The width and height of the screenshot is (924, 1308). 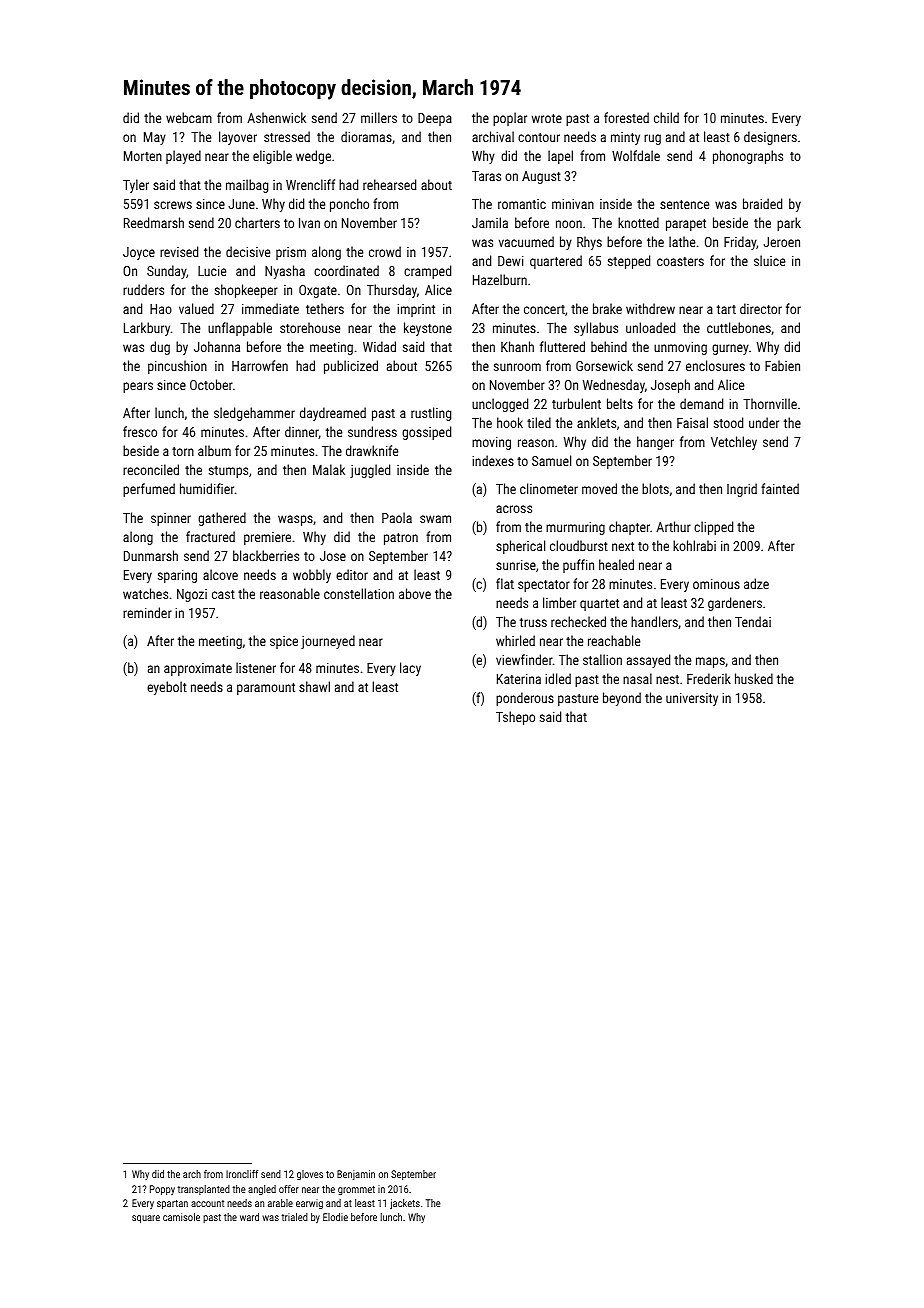 I want to click on Paola, so click(x=397, y=517).
